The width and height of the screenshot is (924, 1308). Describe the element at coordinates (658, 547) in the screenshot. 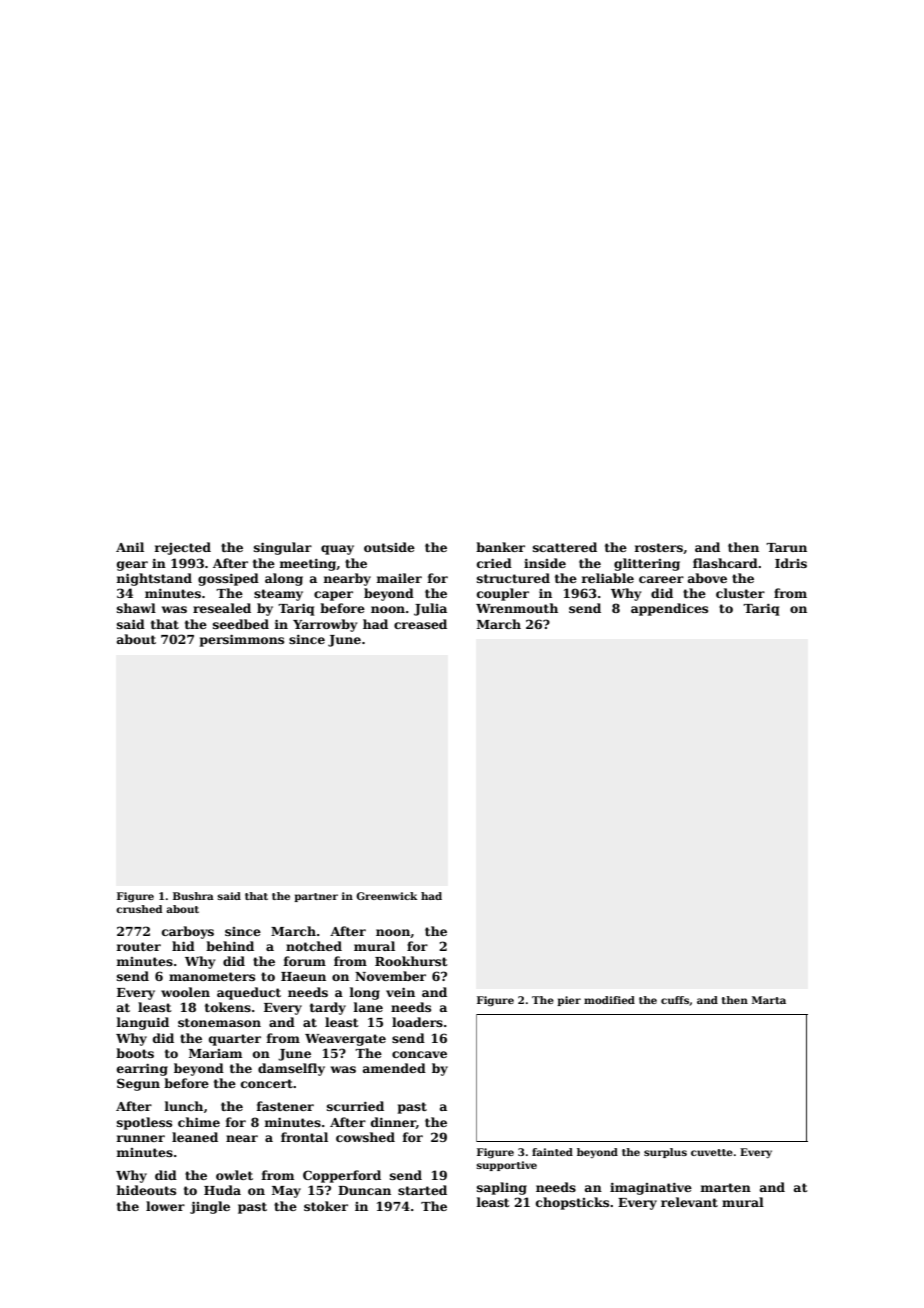

I see `rosters` at that location.
